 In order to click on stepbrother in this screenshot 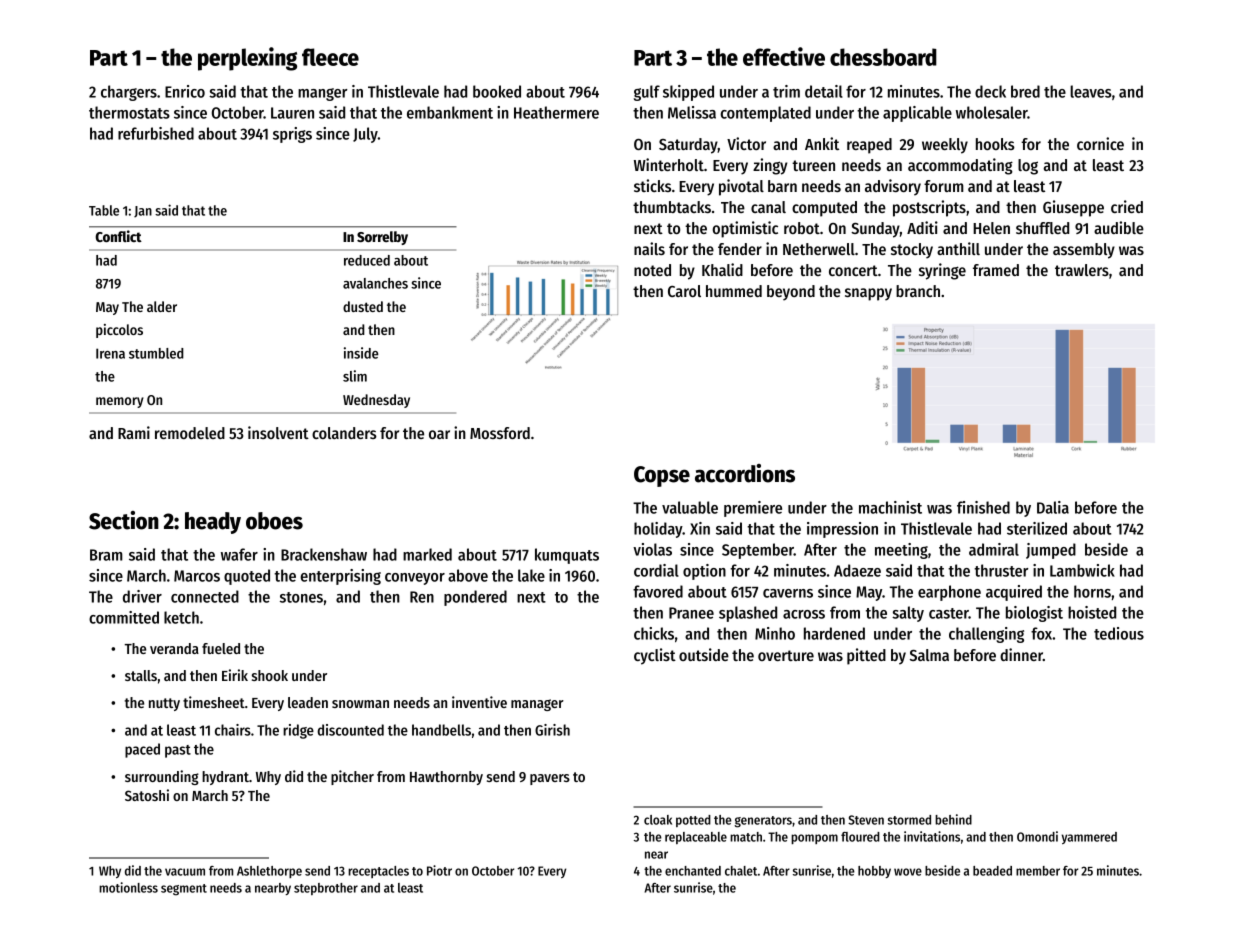, I will do `click(326, 889)`.
